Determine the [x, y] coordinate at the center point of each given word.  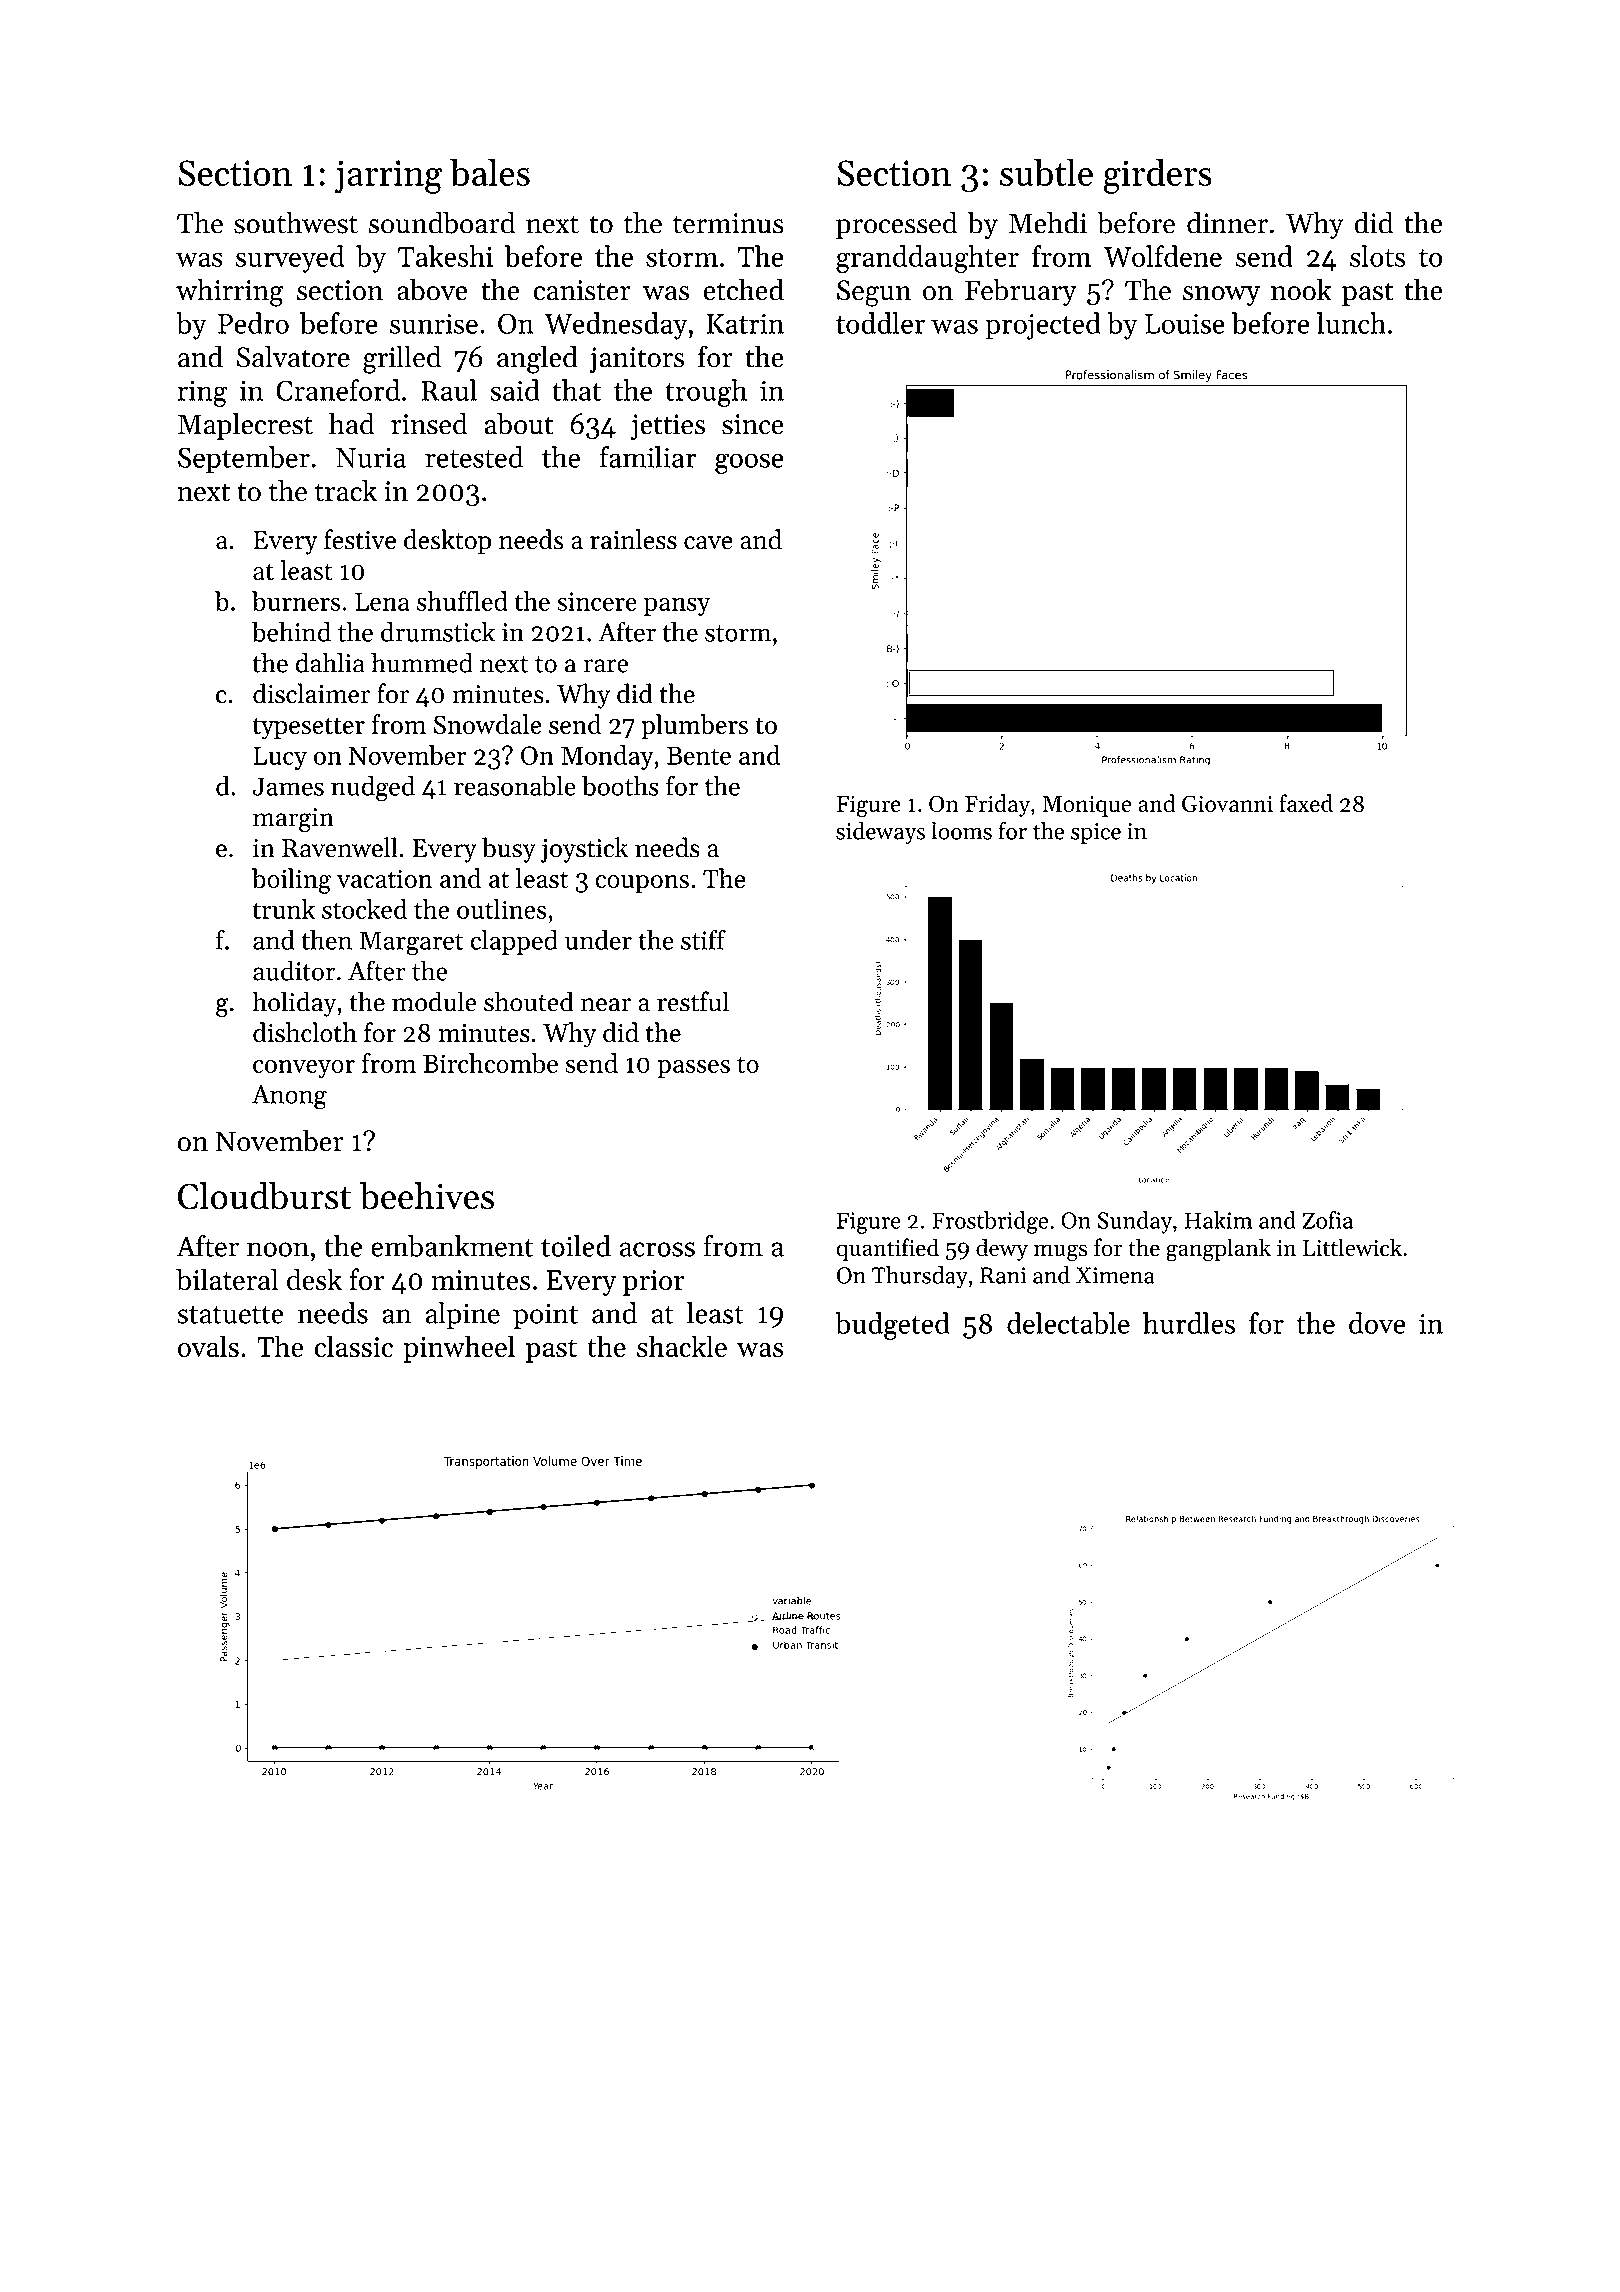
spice [1096, 833]
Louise [1185, 324]
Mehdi [1048, 223]
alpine [463, 1315]
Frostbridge [990, 1222]
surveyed [290, 259]
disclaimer [311, 693]
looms [961, 831]
